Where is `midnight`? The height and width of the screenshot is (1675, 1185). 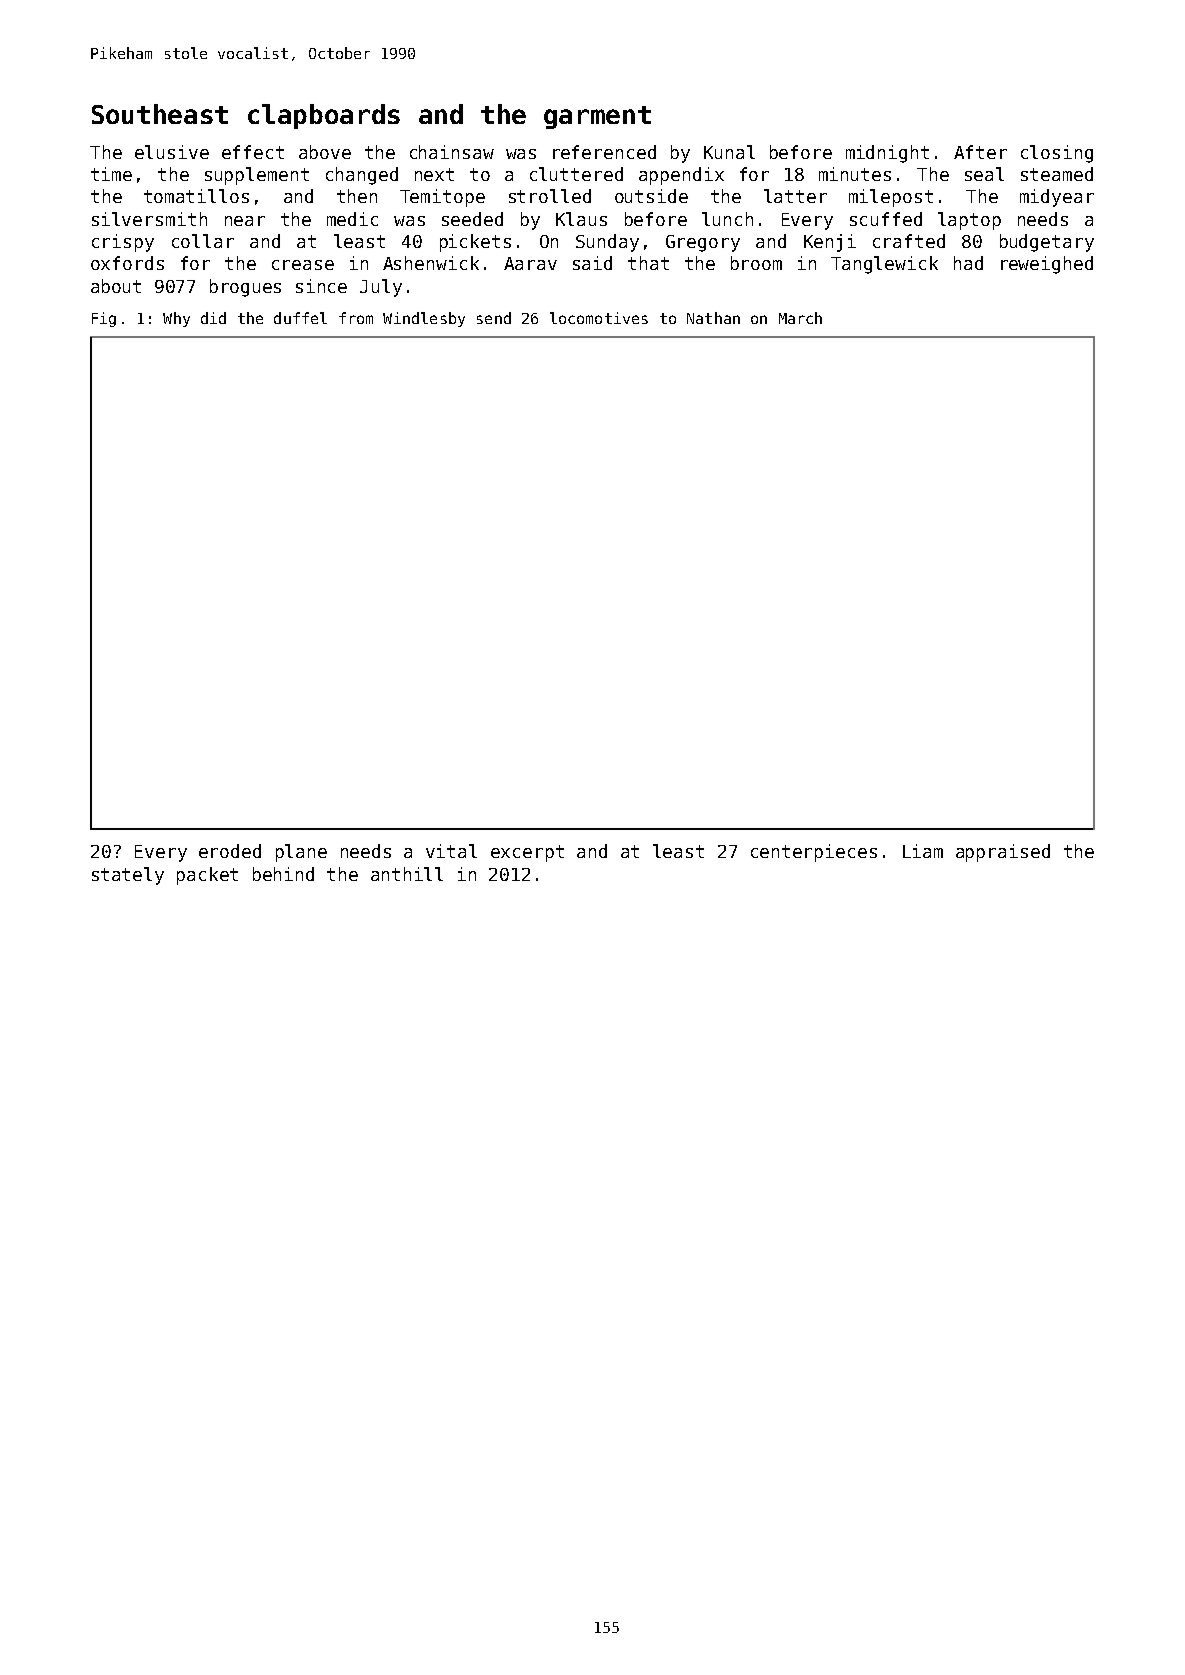 midnight is located at coordinates (887, 154).
